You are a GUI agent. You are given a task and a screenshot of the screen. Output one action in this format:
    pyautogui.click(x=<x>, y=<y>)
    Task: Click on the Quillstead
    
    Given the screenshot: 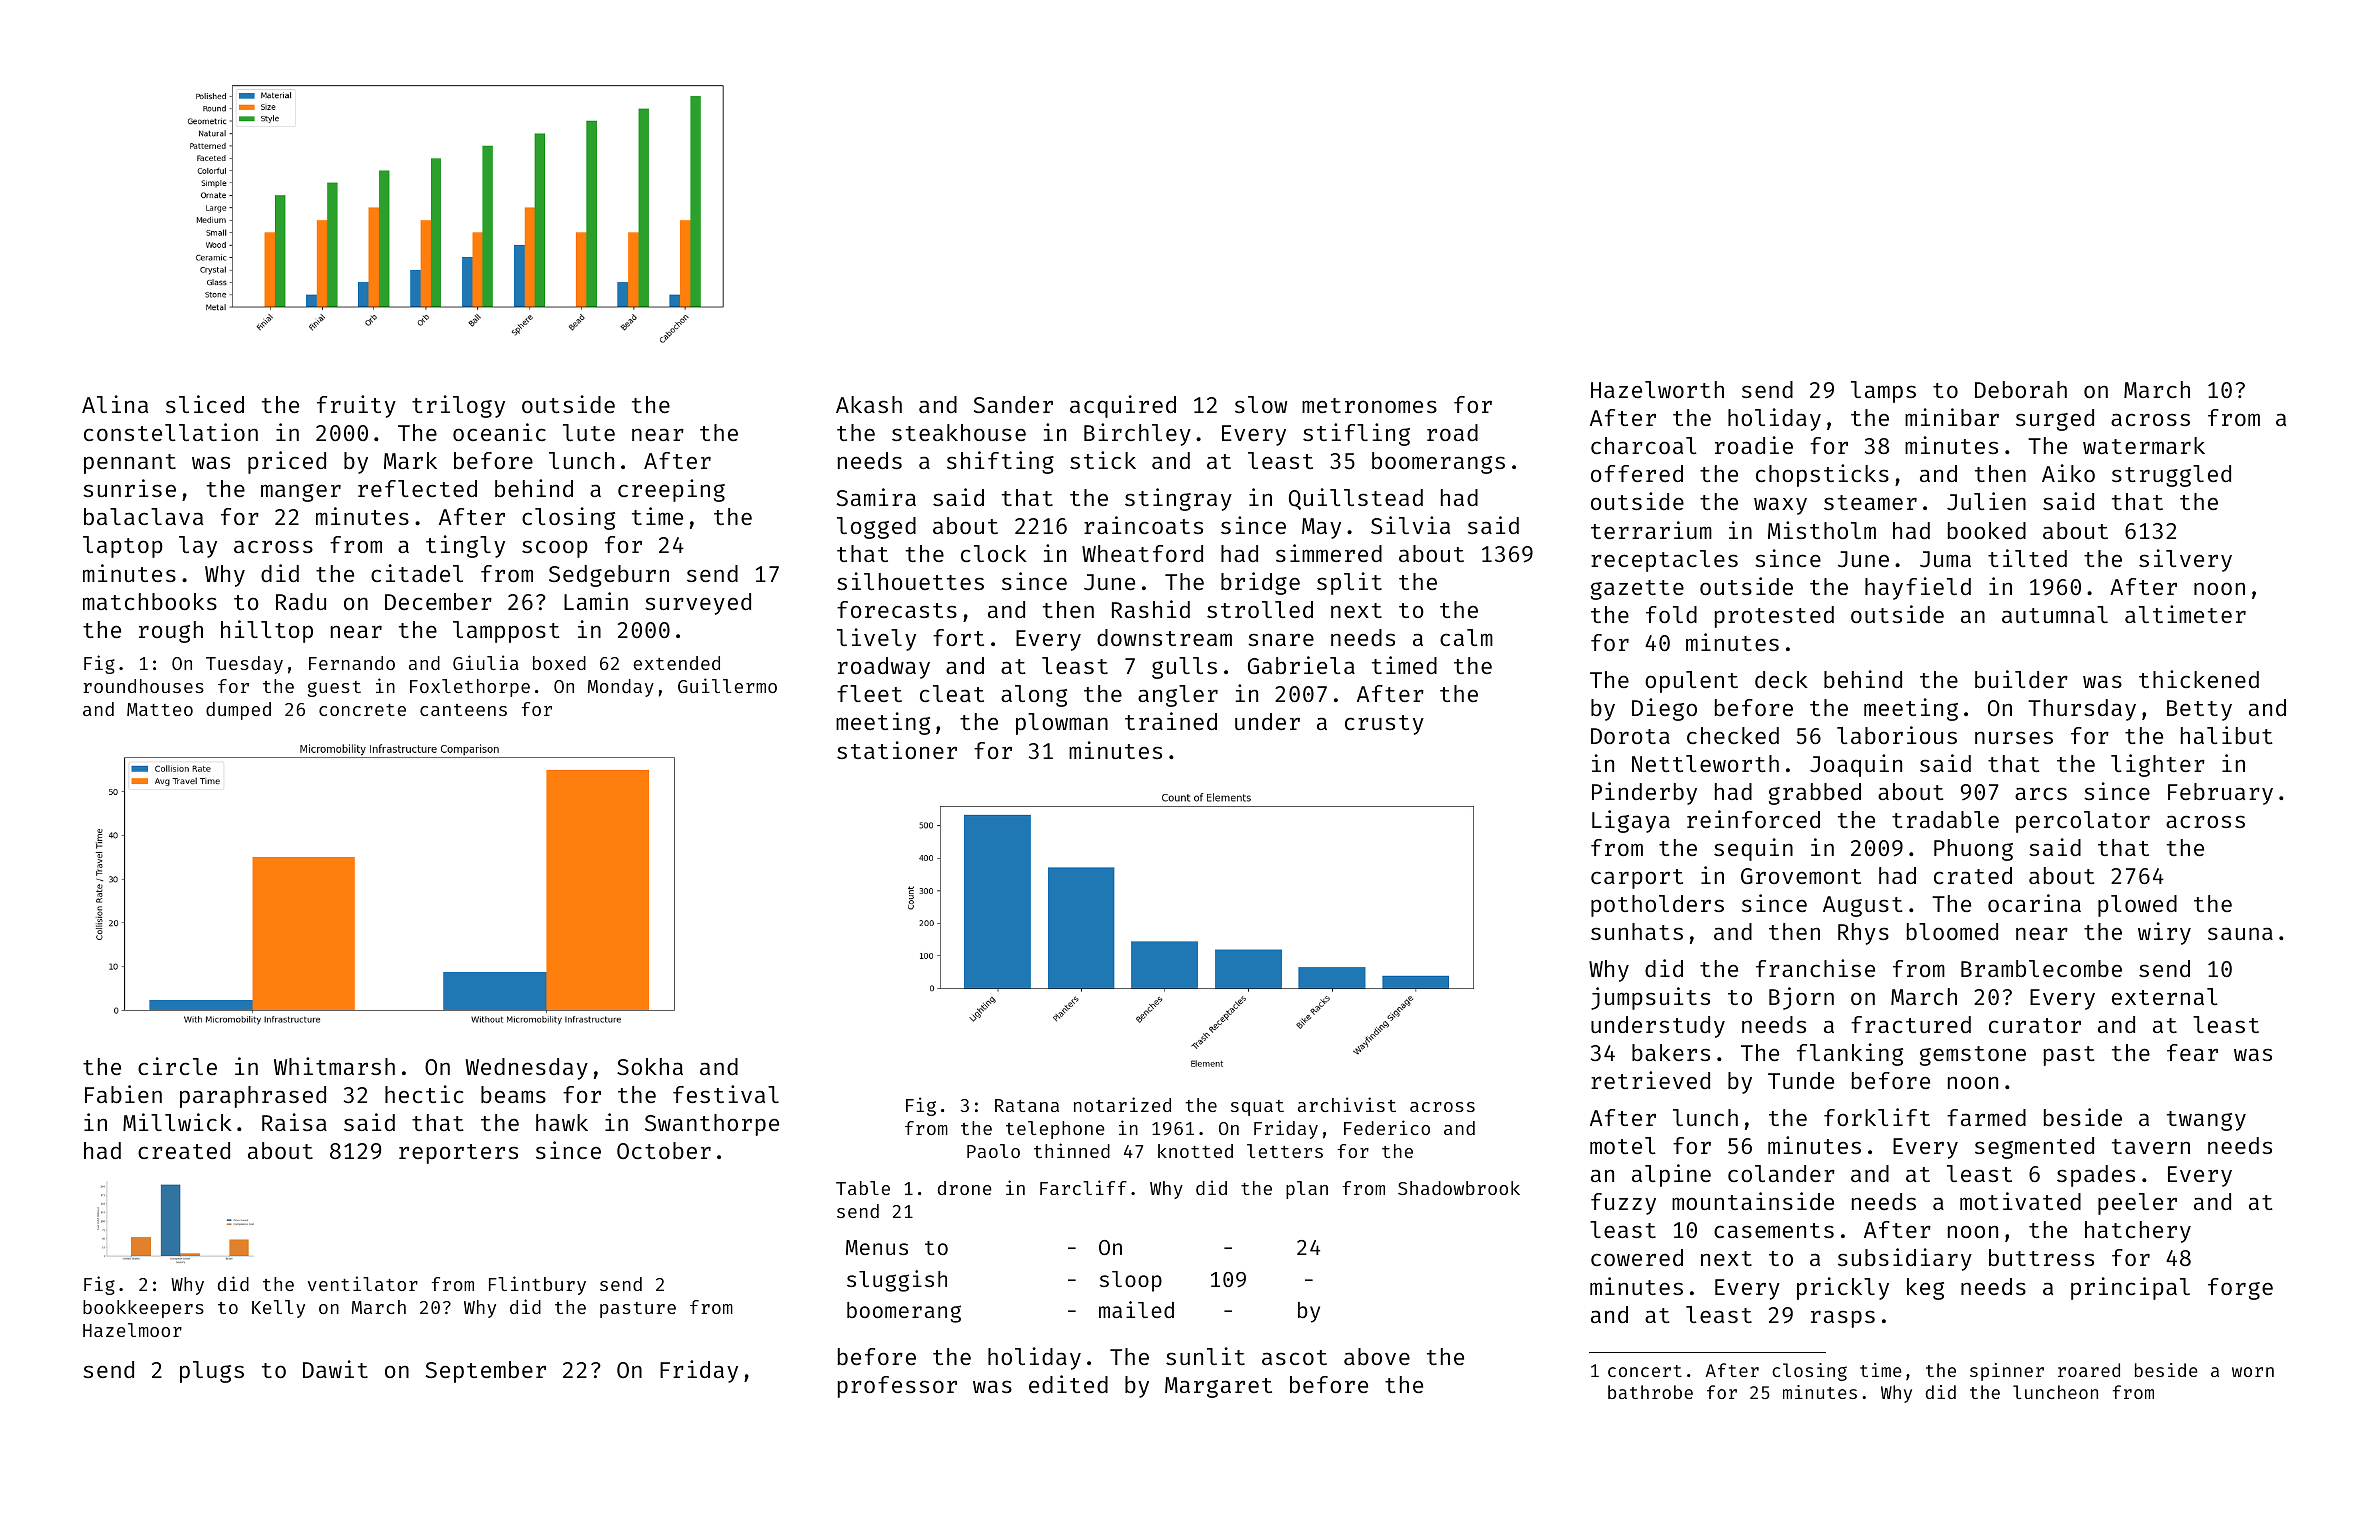 What is the action you would take?
    pyautogui.click(x=1356, y=499)
